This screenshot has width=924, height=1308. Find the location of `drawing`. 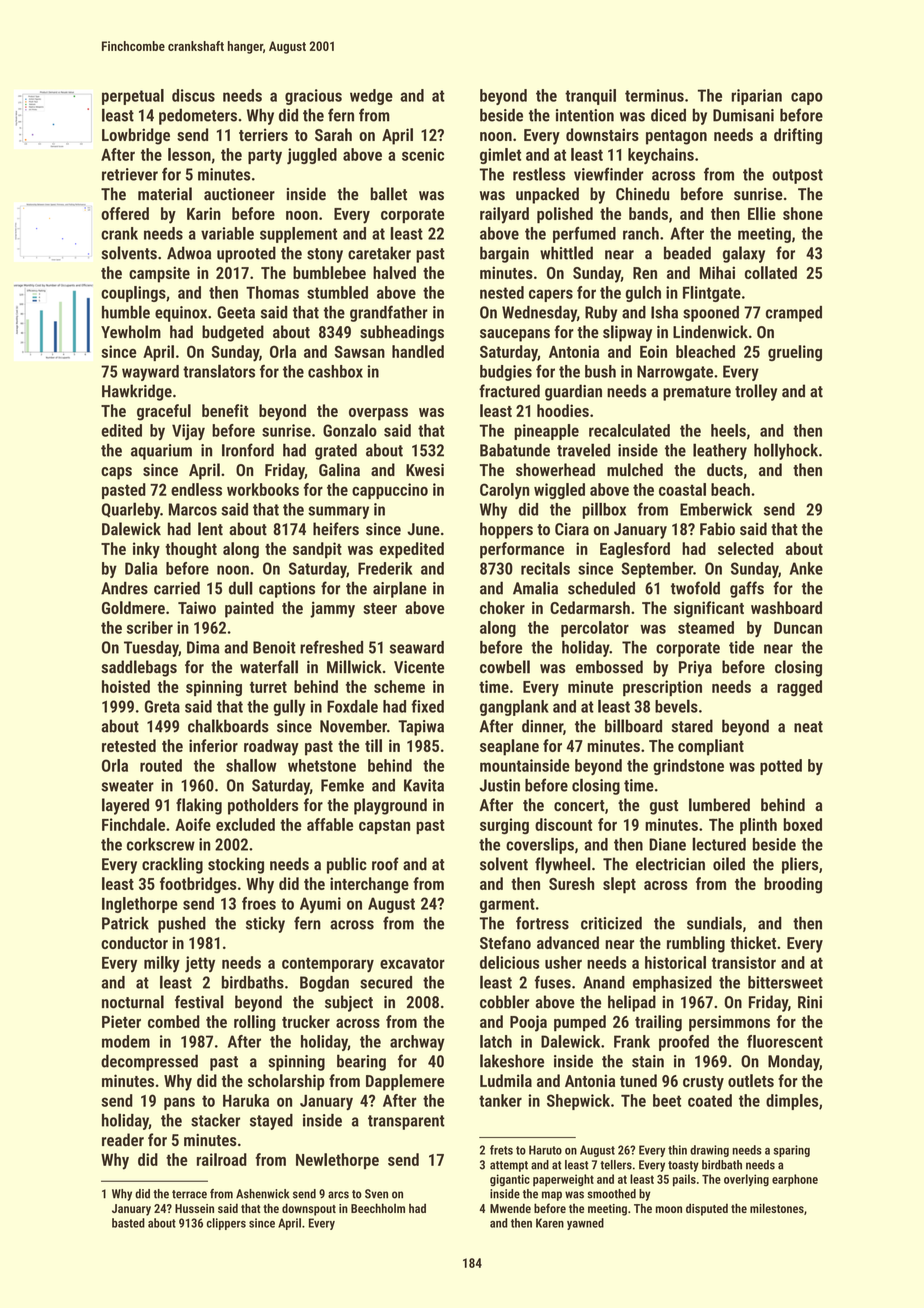

drawing is located at coordinates (709, 1151).
